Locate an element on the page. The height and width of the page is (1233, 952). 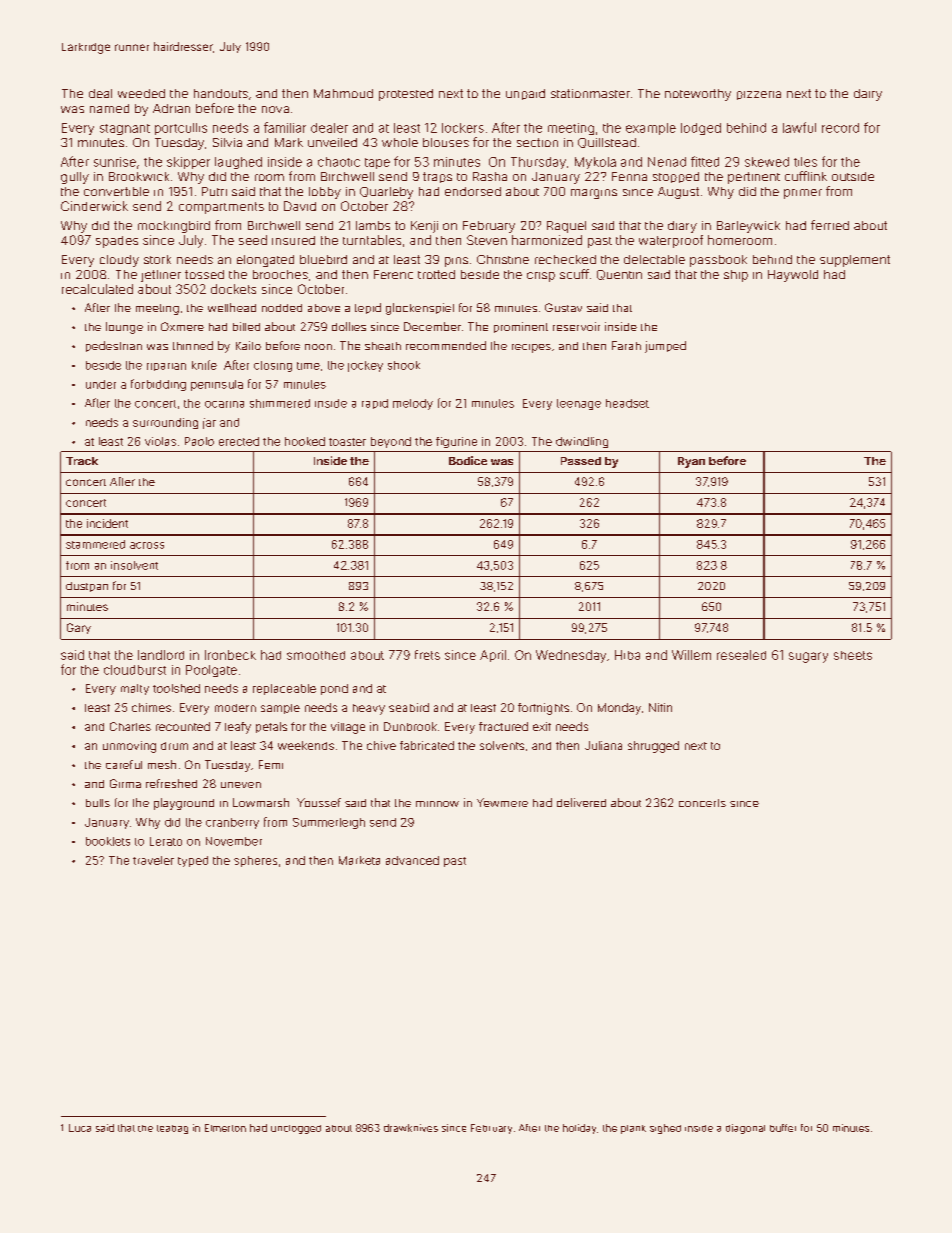
outside is located at coordinates (853, 176).
